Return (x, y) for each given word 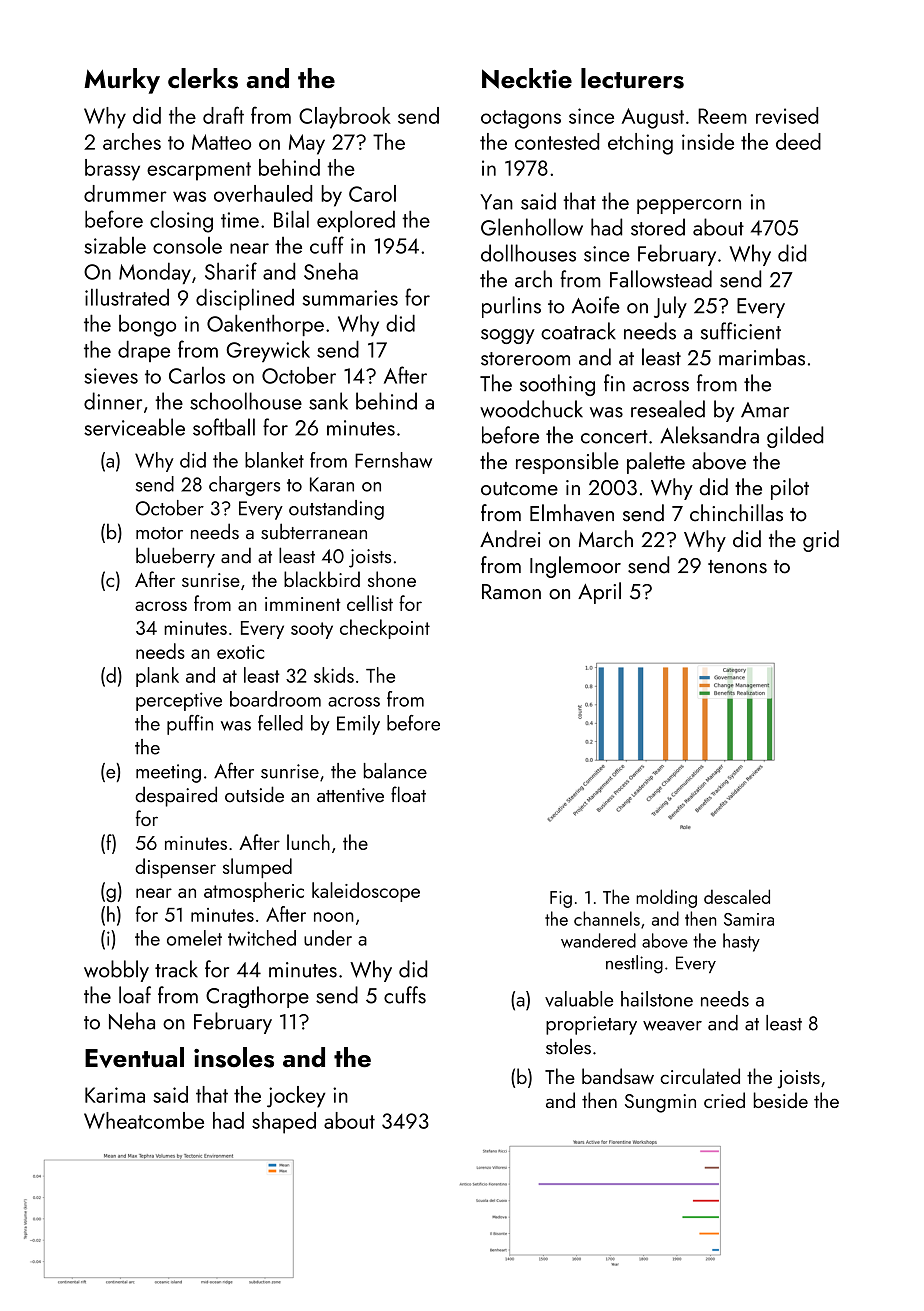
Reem (722, 116)
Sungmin (660, 1103)
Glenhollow (532, 227)
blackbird (322, 579)
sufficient (741, 331)
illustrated (127, 297)
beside (781, 1100)
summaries (350, 298)
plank (157, 677)
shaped (284, 1123)
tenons (737, 567)
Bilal (291, 219)
